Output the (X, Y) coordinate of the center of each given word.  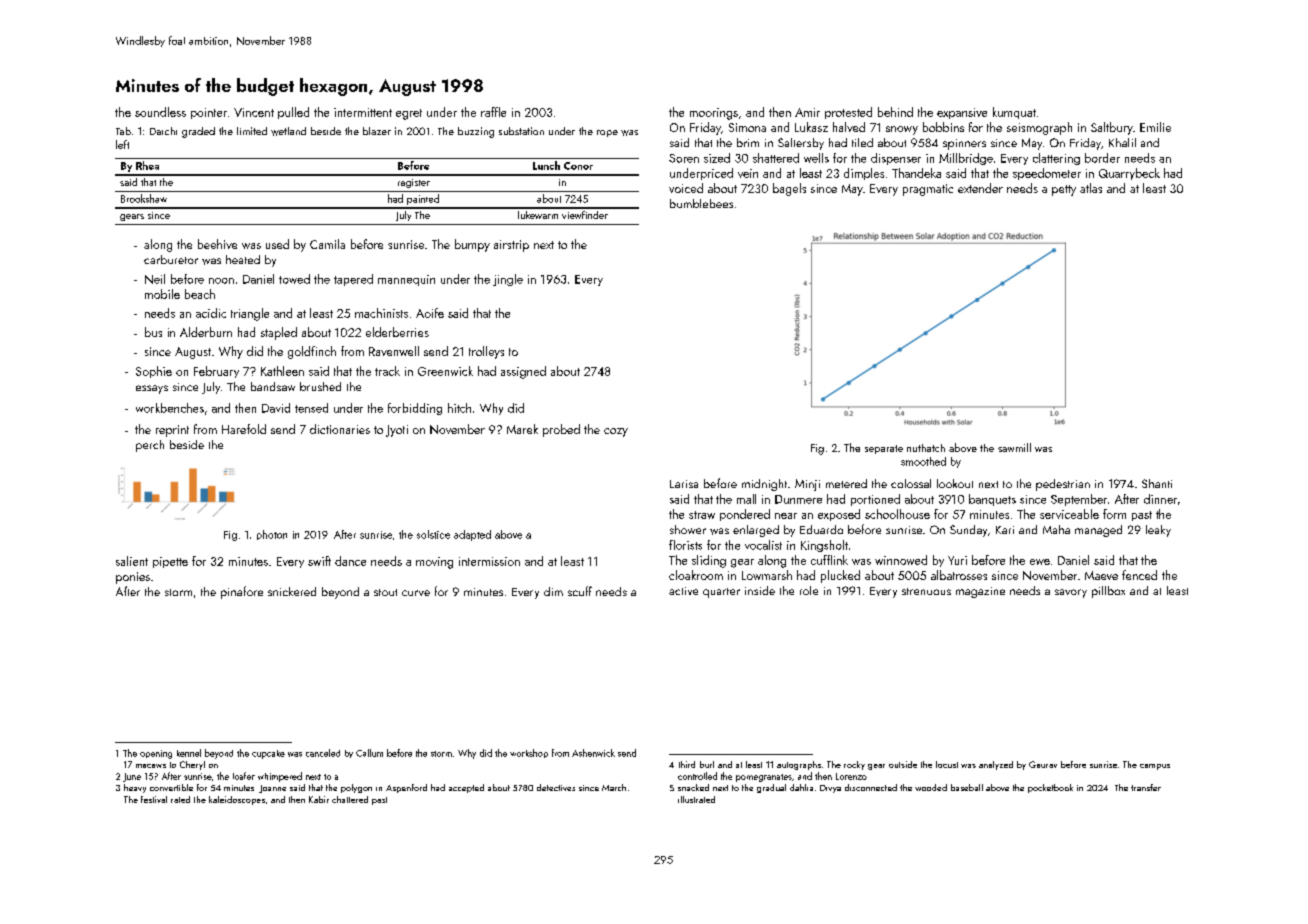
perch (150, 446)
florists (685, 545)
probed (561, 430)
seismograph (1039, 128)
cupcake (268, 754)
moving (434, 563)
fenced (1139, 575)
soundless (160, 112)
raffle (493, 112)
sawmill (1014, 447)
